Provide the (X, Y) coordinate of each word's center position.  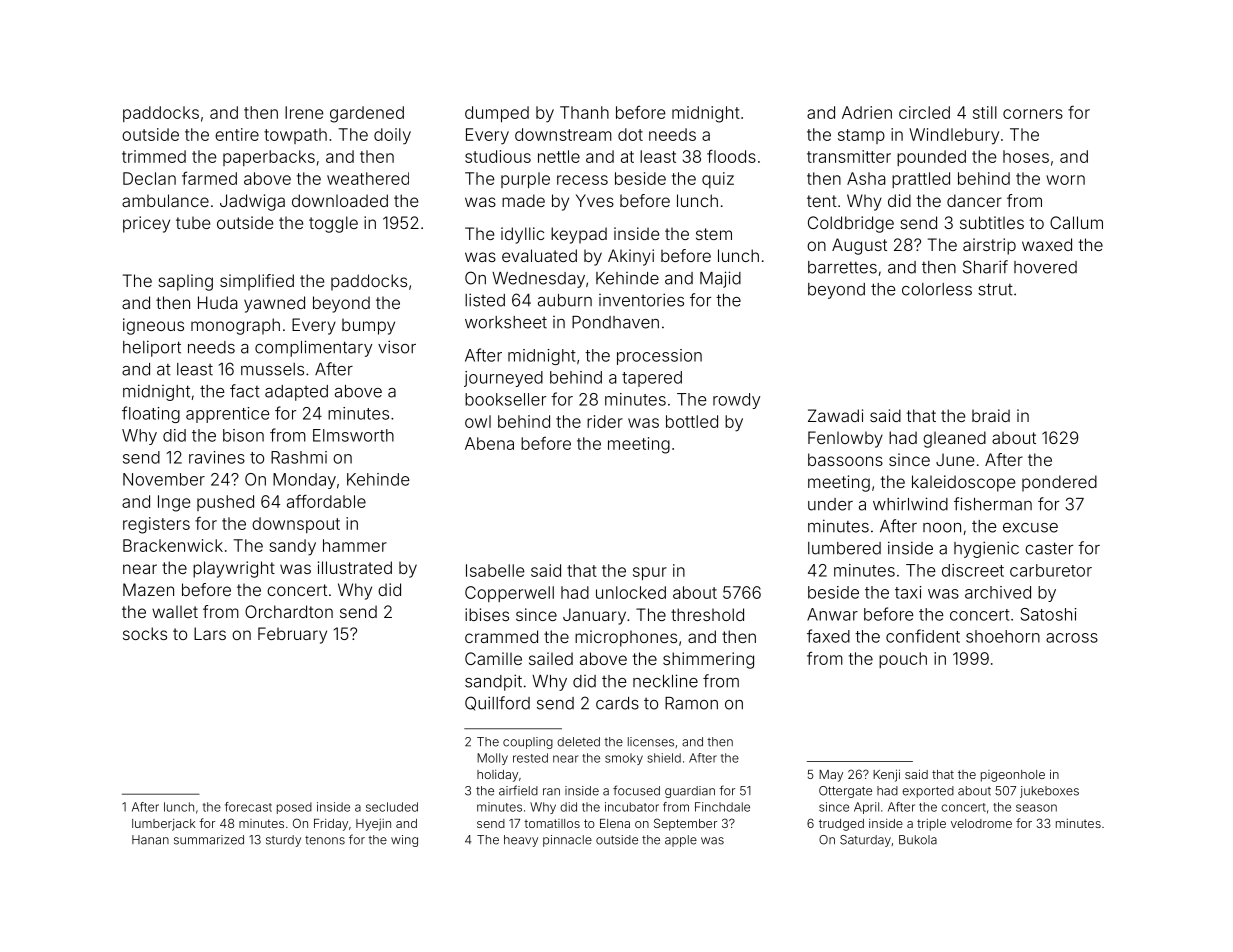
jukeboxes (1049, 792)
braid (991, 415)
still (985, 112)
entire (237, 134)
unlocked (631, 592)
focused (636, 790)
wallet (175, 611)
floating (151, 414)
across (1072, 638)
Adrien (867, 112)
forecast (248, 807)
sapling (185, 282)
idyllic (522, 235)
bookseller (505, 399)
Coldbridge (851, 224)
